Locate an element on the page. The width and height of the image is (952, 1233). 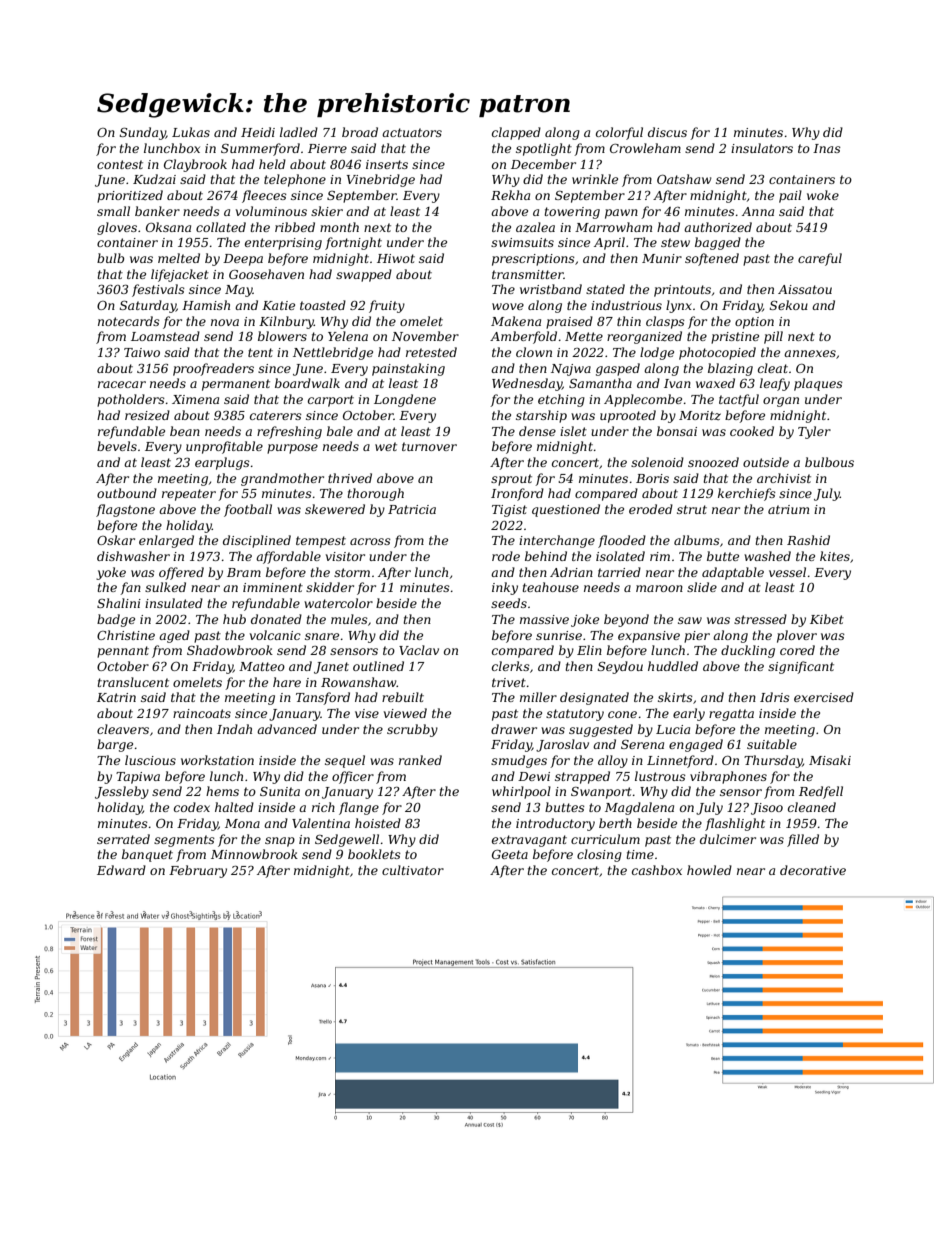
slide is located at coordinates (702, 587).
